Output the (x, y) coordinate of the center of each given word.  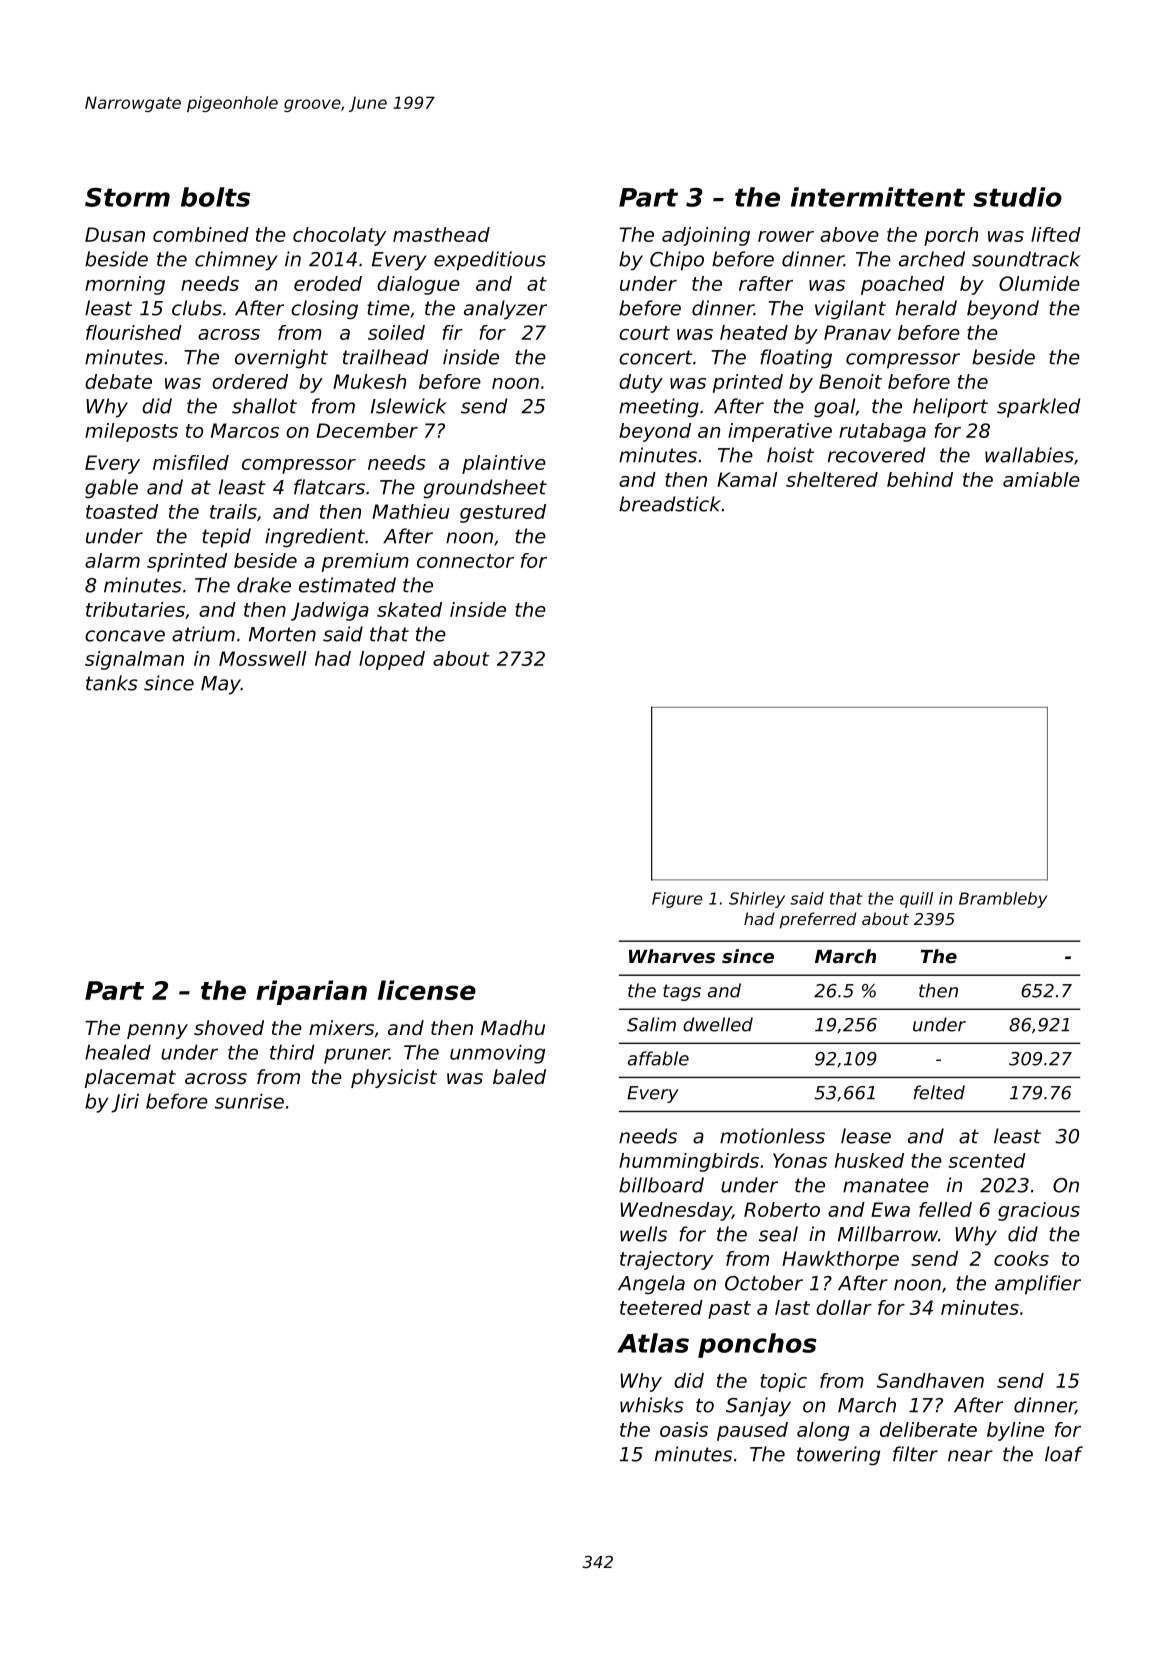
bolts (215, 197)
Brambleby (1003, 900)
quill (916, 900)
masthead (441, 234)
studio (1017, 197)
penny (157, 1031)
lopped (392, 660)
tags (682, 992)
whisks (652, 1405)
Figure (677, 900)
